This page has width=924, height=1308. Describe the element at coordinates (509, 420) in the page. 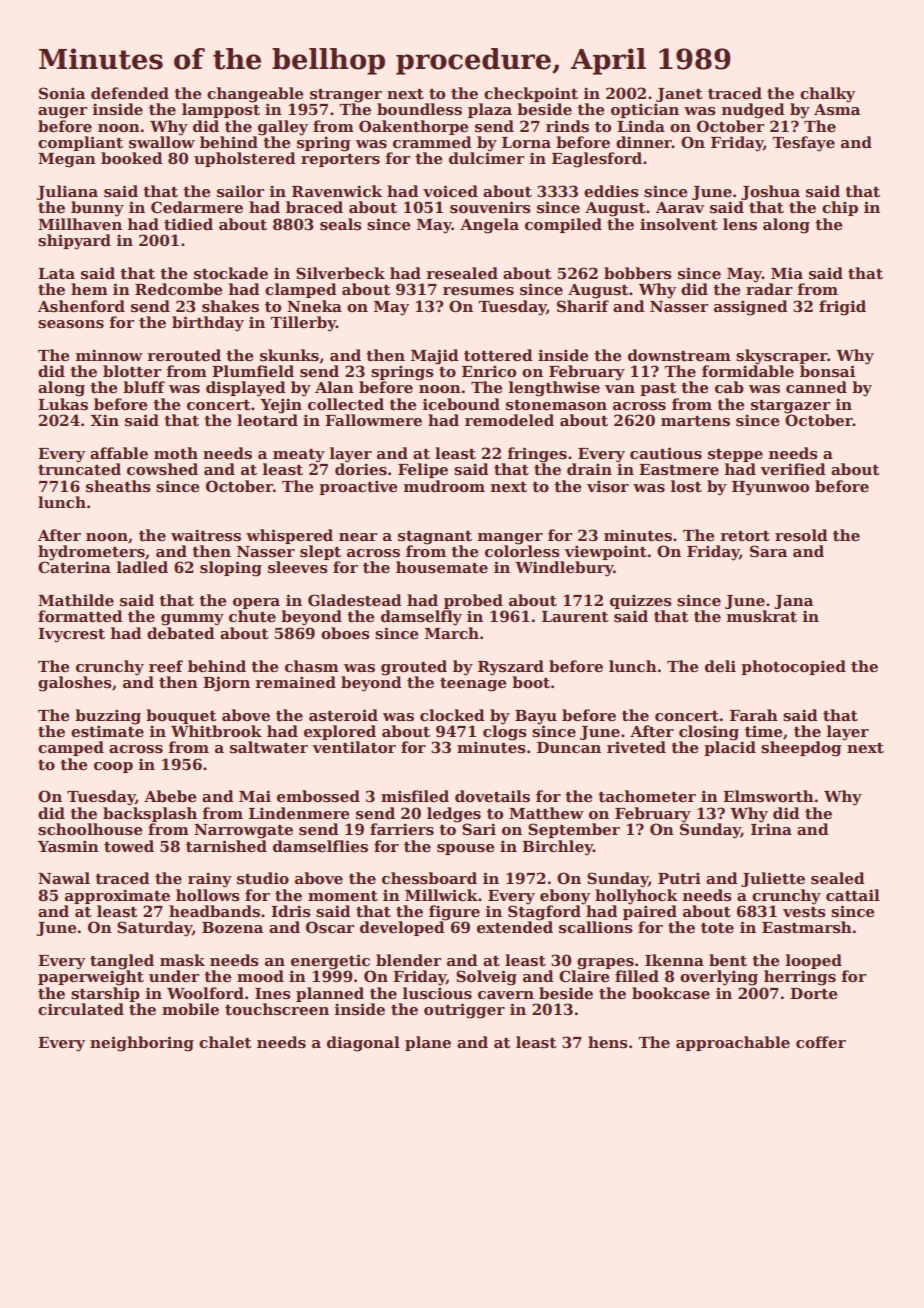

I see `remodeled` at that location.
